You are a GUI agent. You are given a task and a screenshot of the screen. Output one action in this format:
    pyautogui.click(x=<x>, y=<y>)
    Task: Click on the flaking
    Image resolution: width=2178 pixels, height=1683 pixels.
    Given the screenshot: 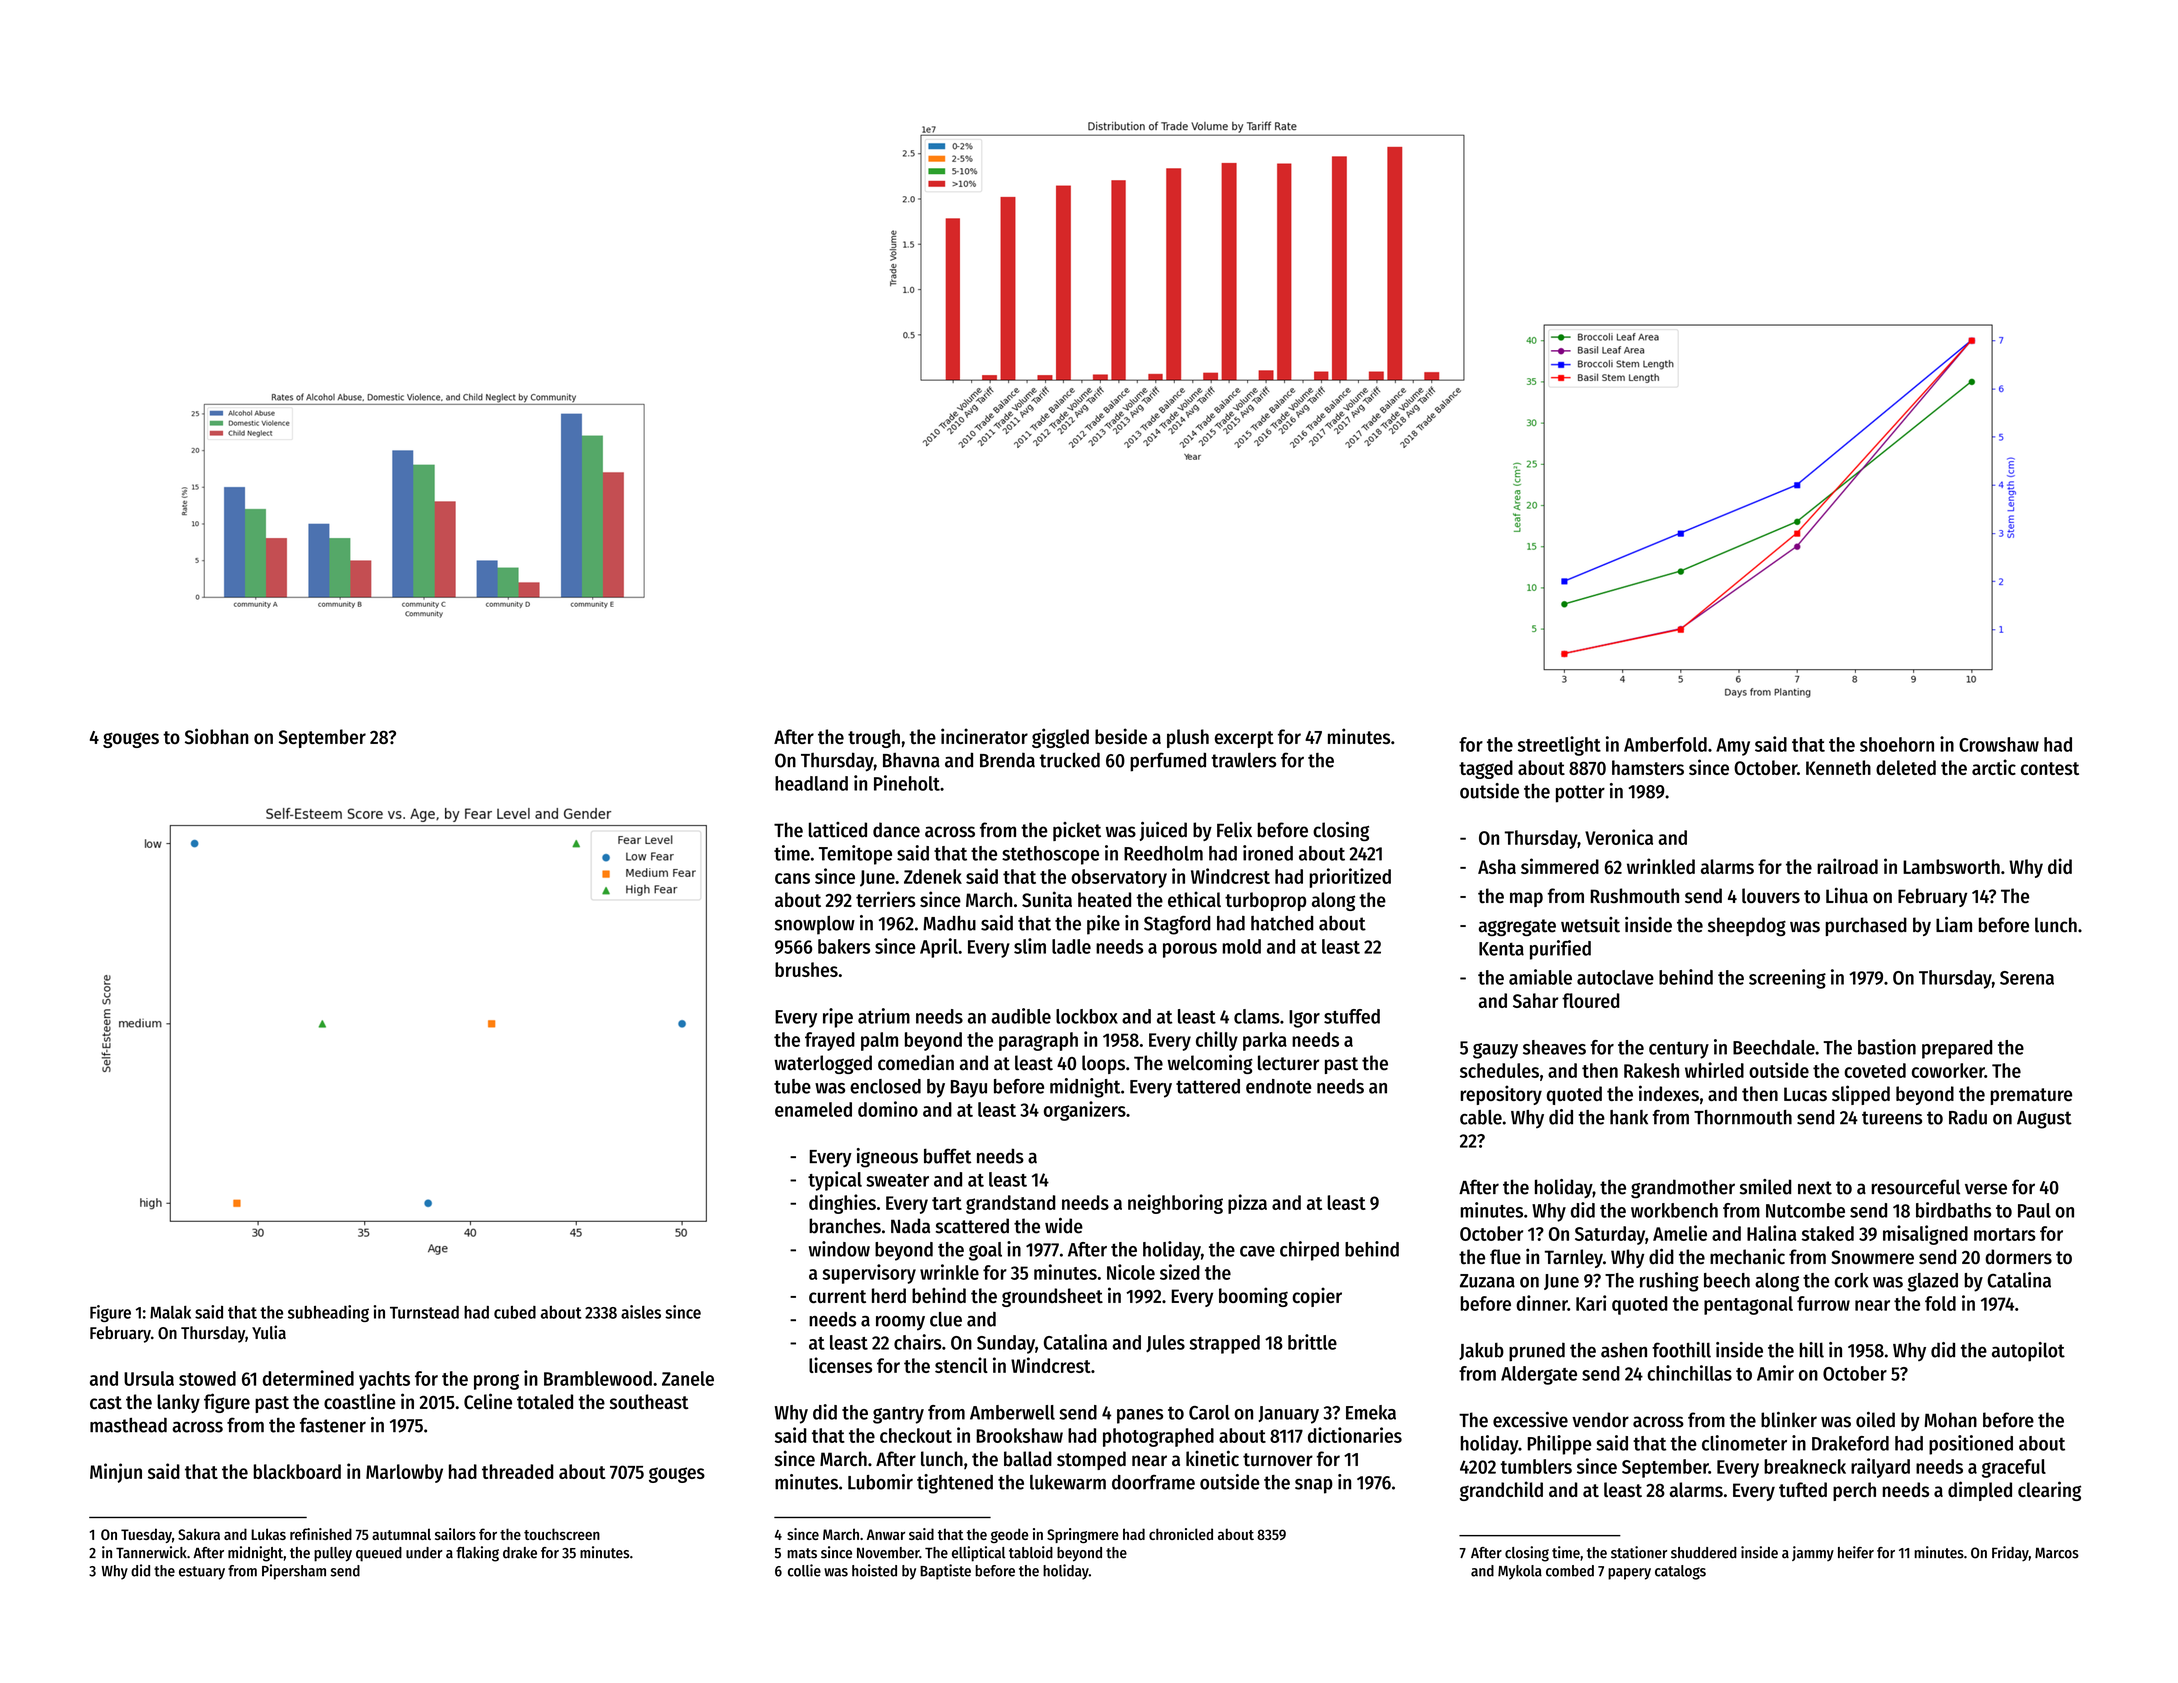 What is the action you would take?
    pyautogui.click(x=477, y=1554)
